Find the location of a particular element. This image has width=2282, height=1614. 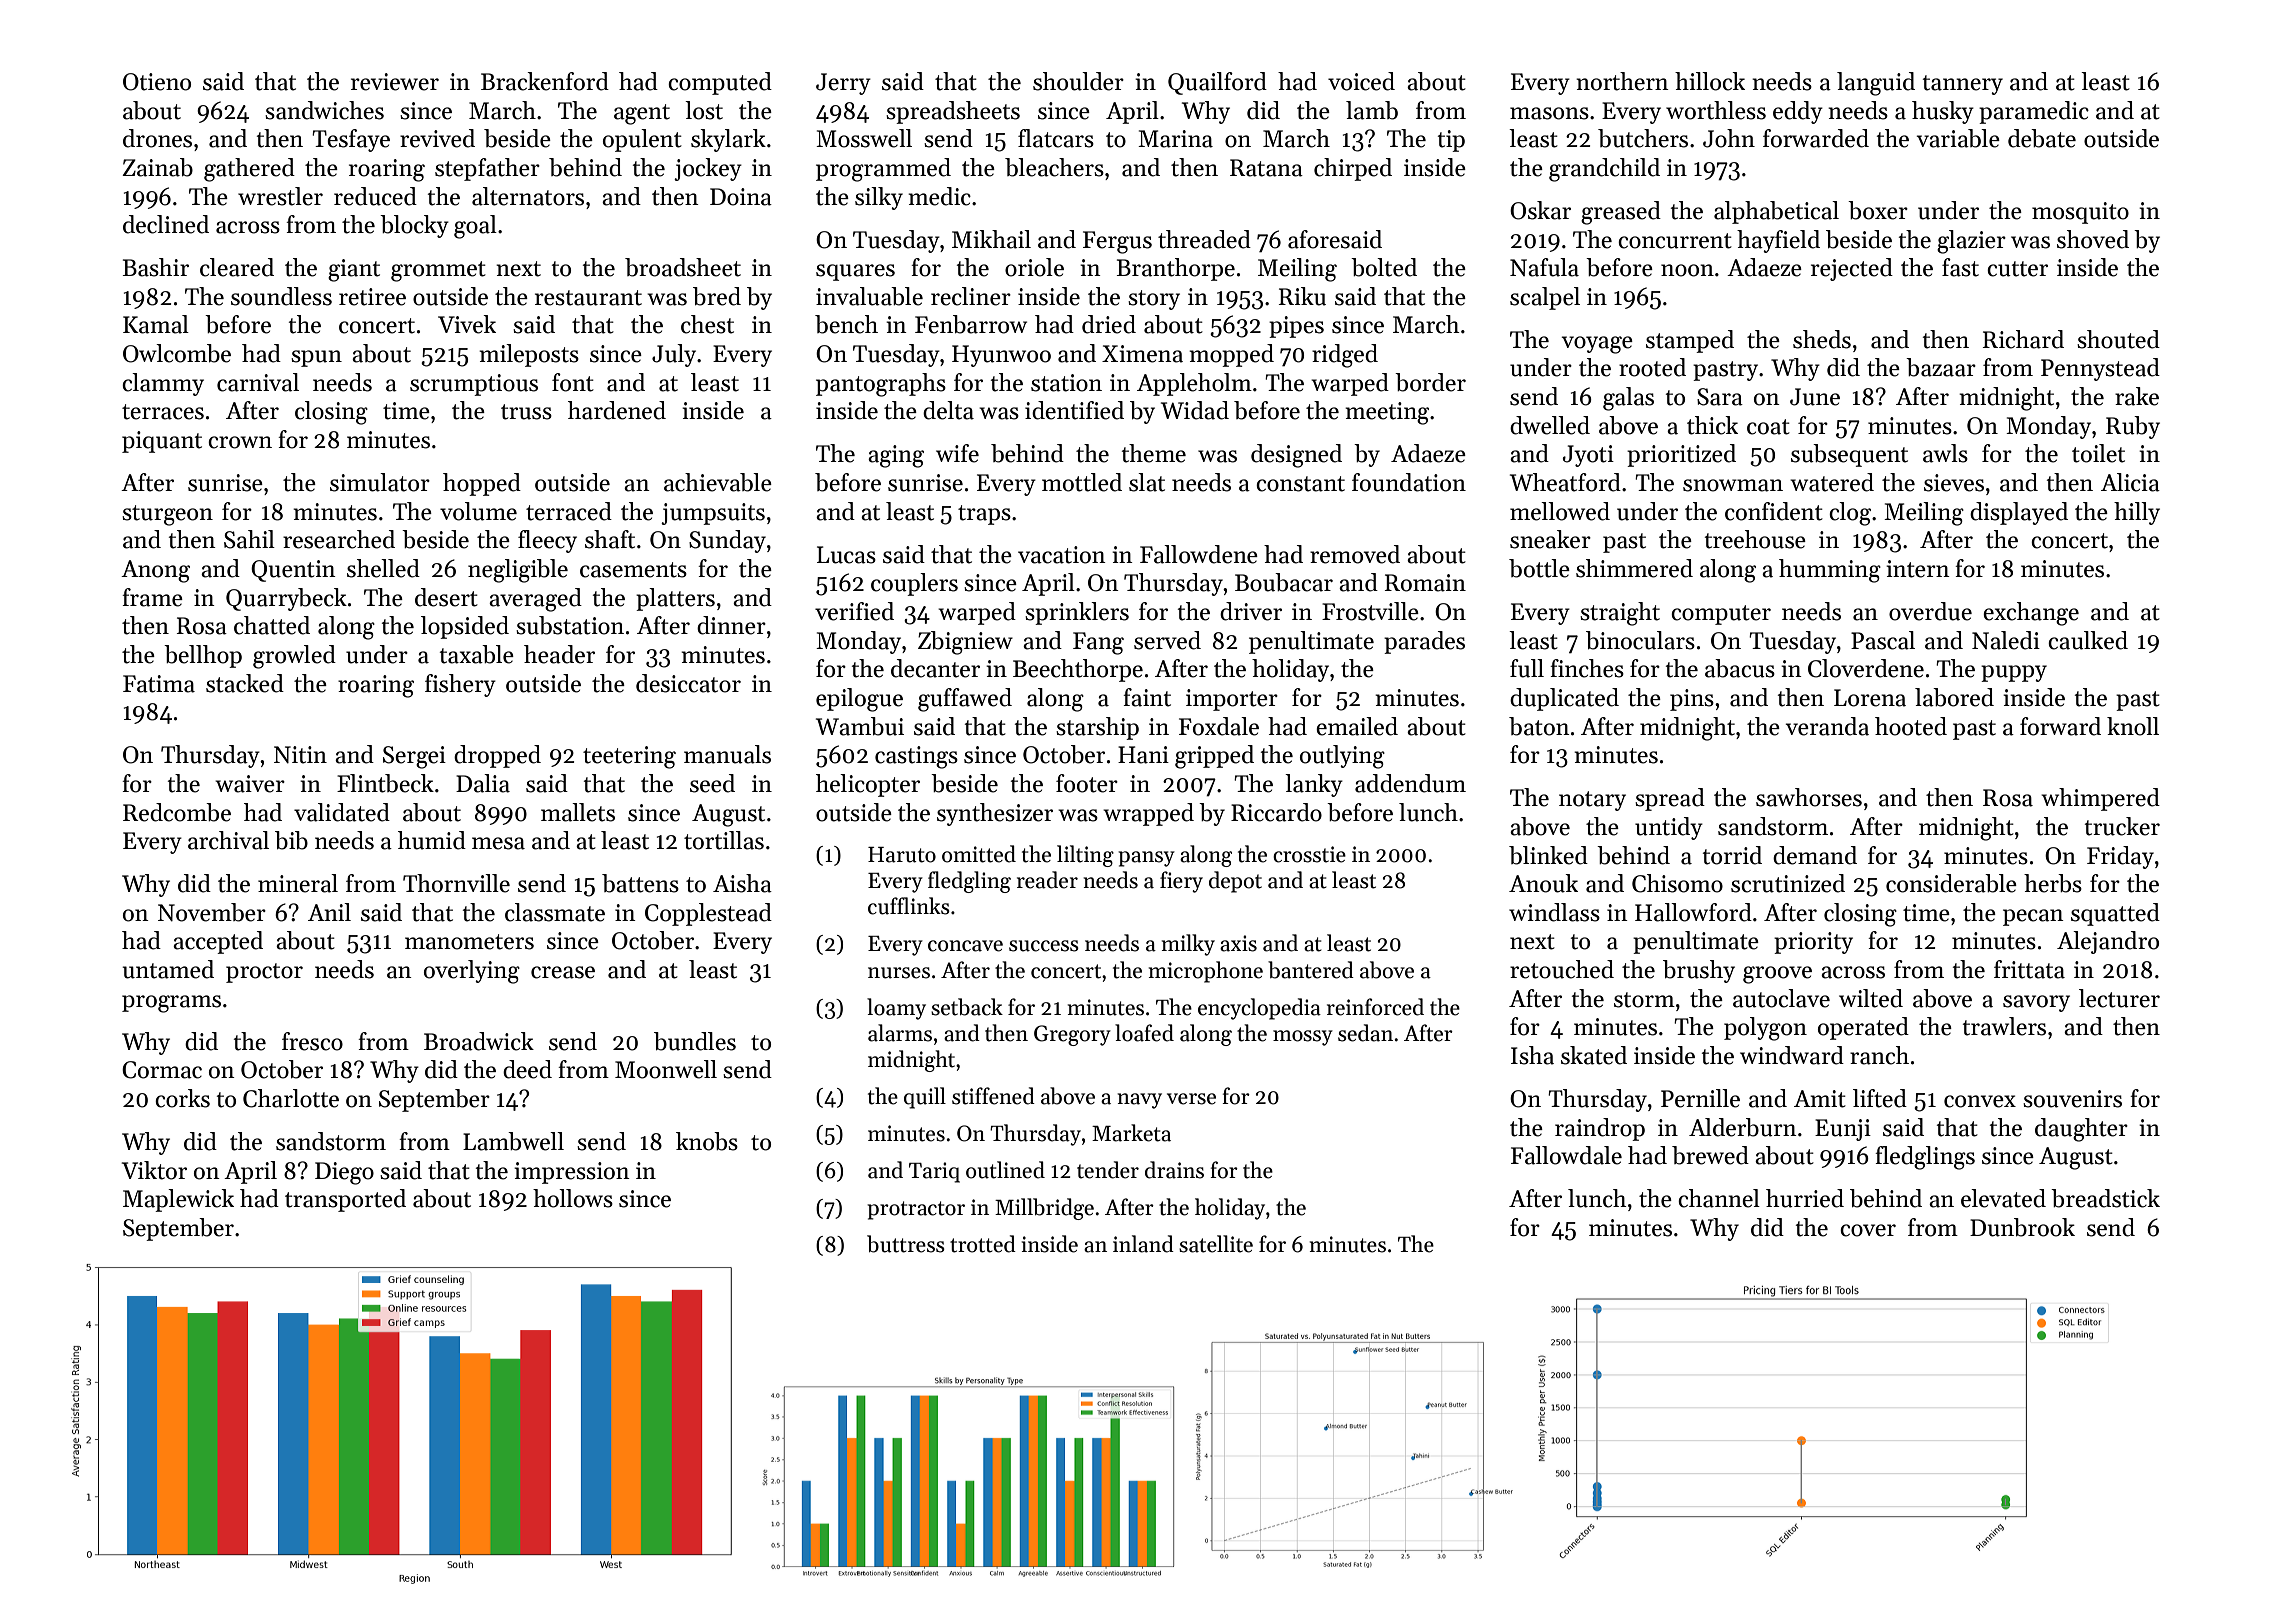

Hani is located at coordinates (1143, 755).
